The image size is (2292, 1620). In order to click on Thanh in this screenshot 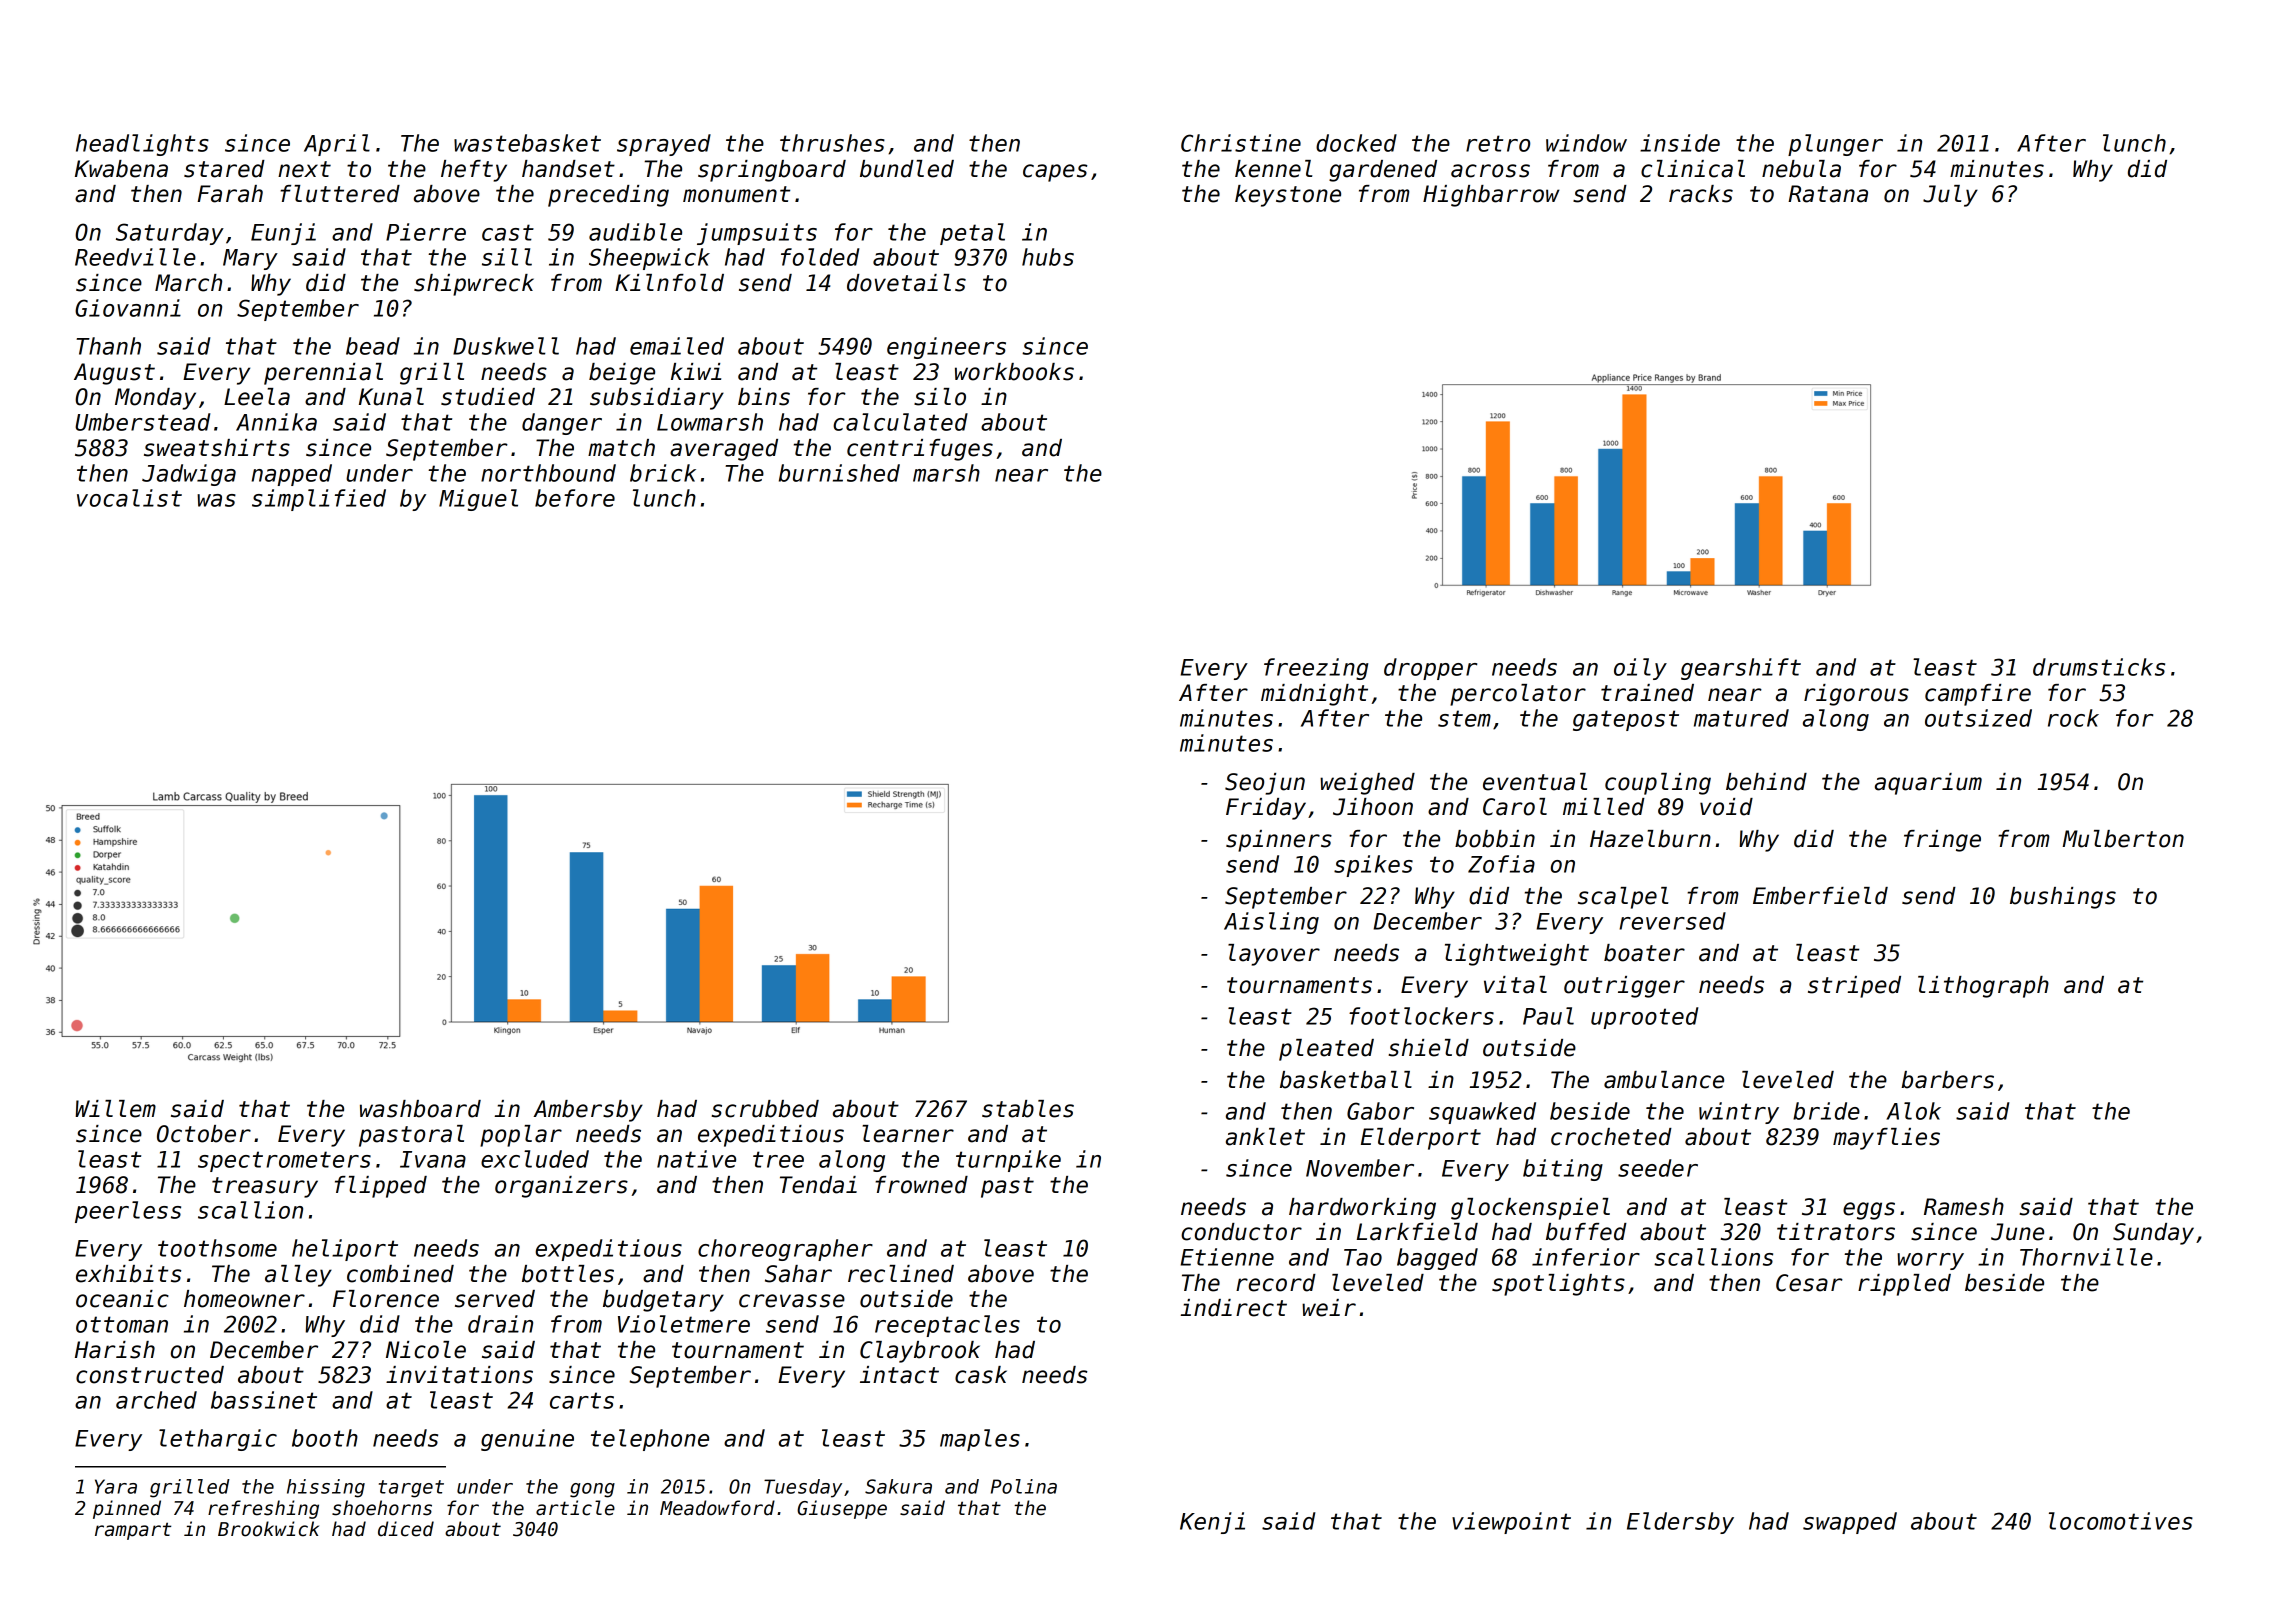, I will do `click(108, 346)`.
